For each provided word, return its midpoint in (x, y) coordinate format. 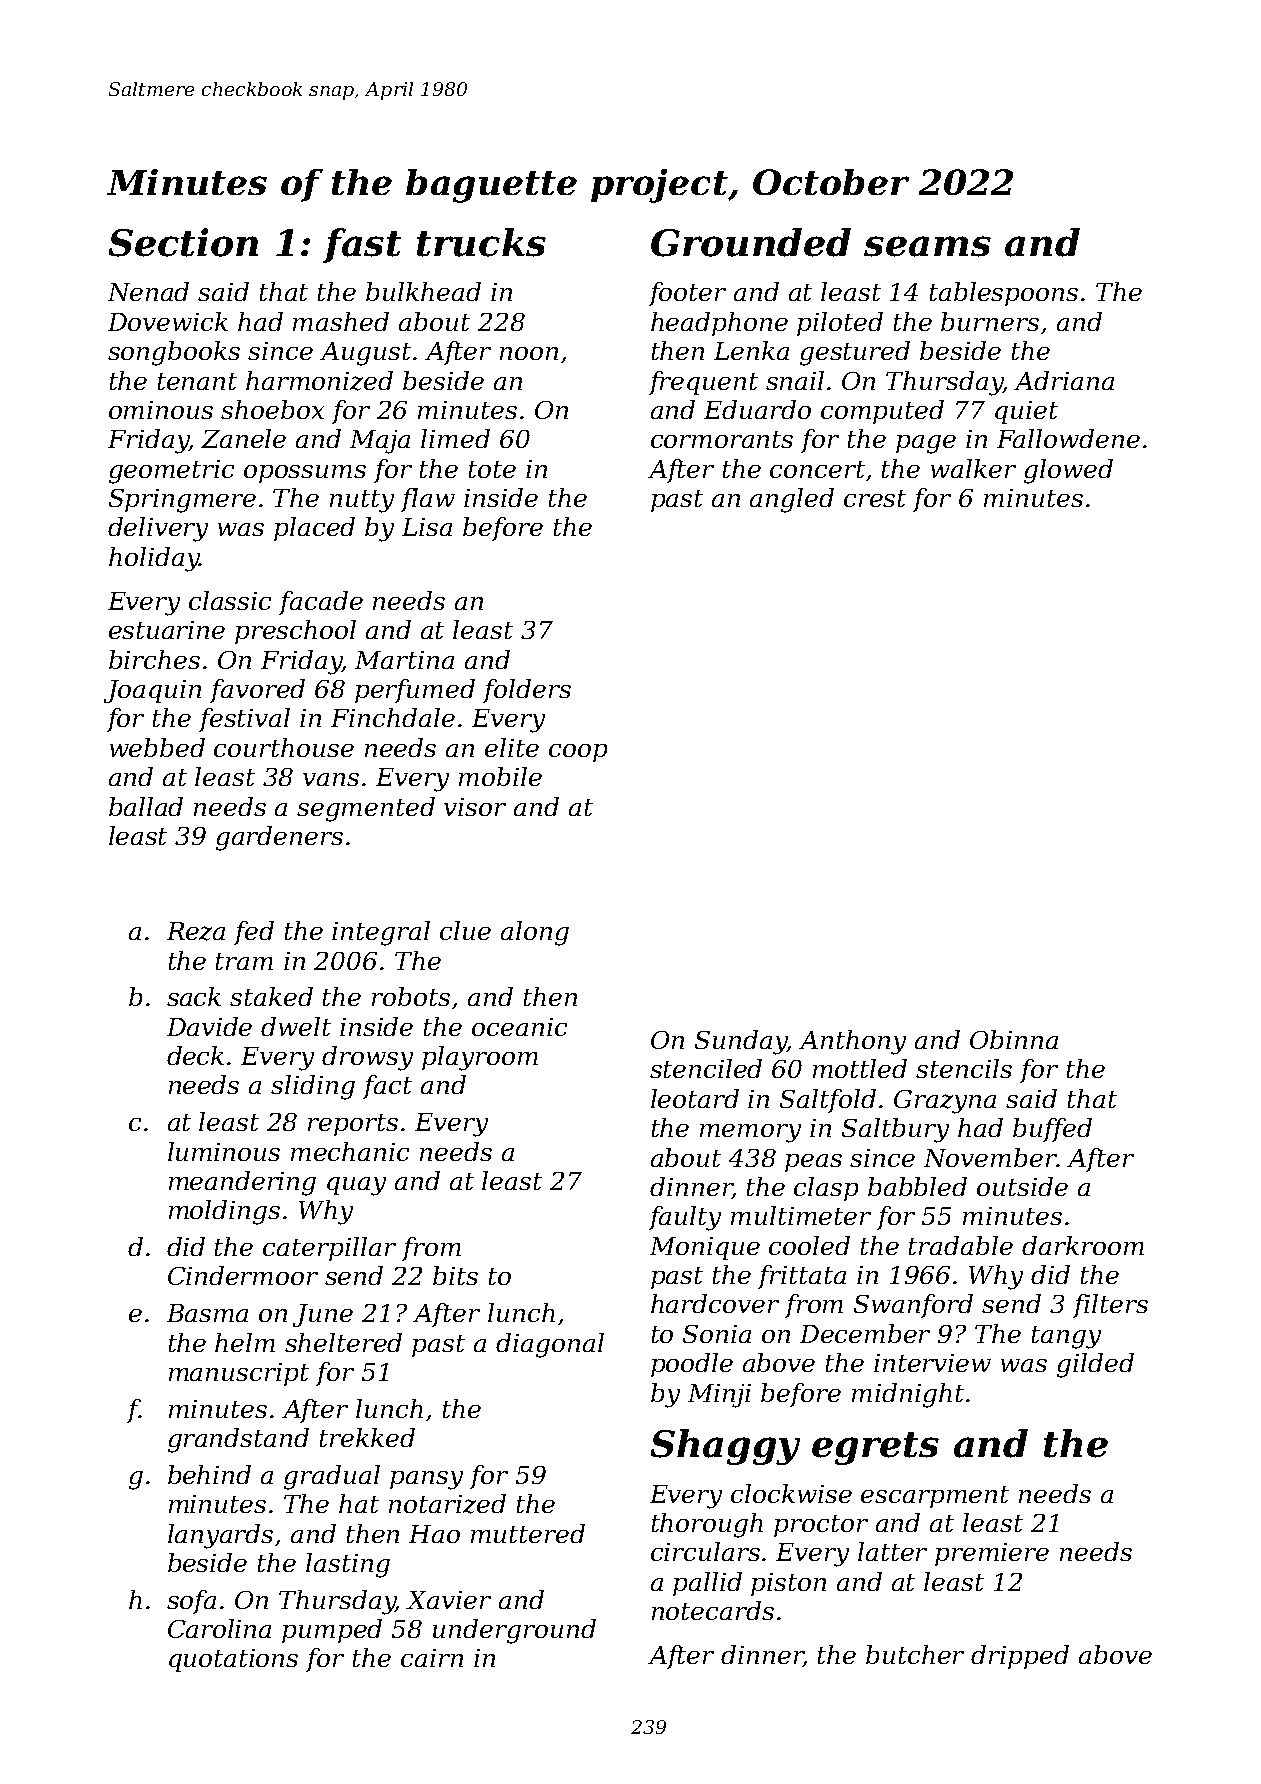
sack (194, 996)
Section (183, 242)
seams (927, 246)
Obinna (1014, 1039)
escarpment (935, 1497)
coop (578, 753)
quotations (233, 1660)
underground (514, 1631)
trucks (481, 242)
